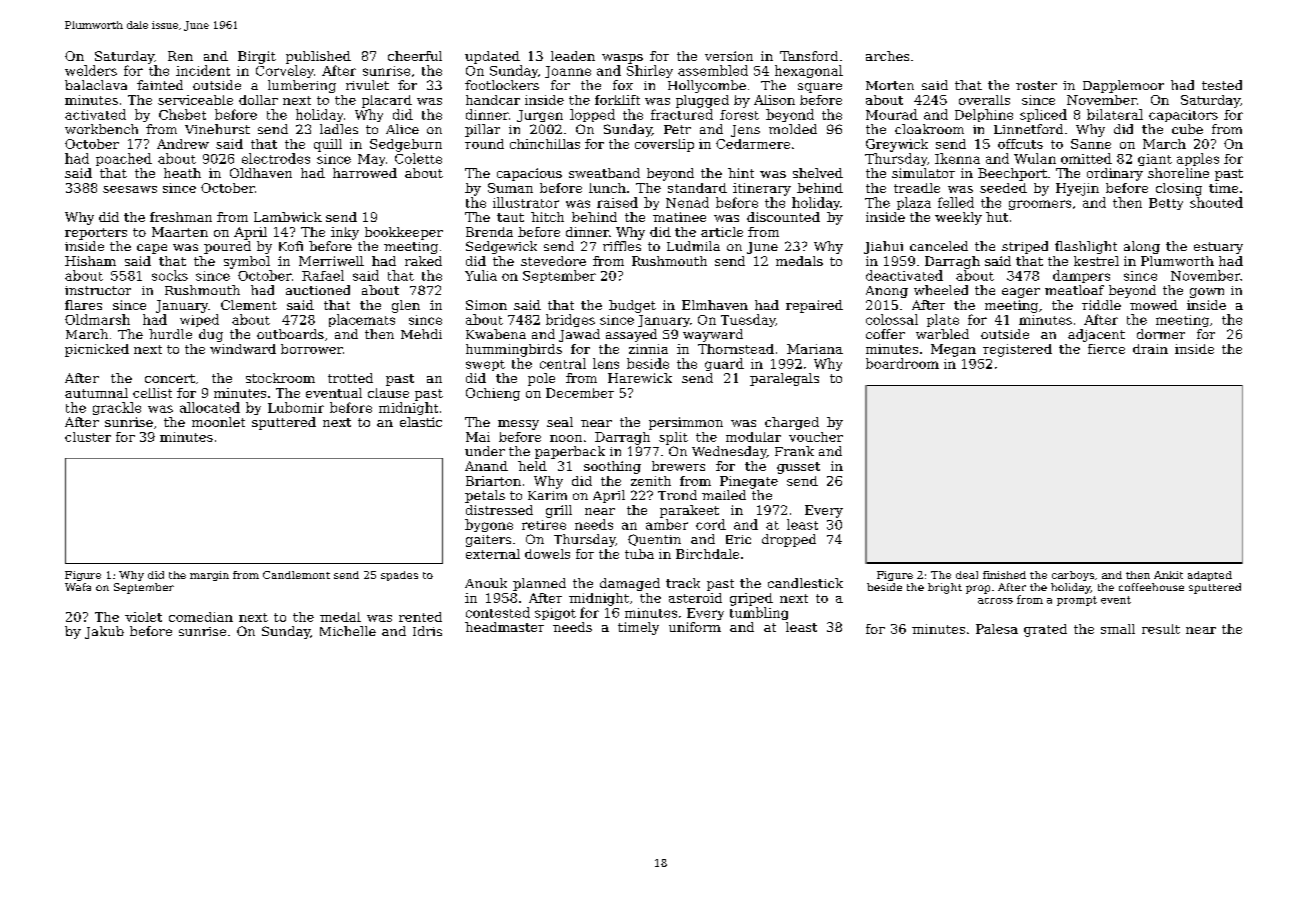 The width and height of the image is (1308, 924). What do you see at coordinates (201, 617) in the image?
I see `comedian` at bounding box center [201, 617].
